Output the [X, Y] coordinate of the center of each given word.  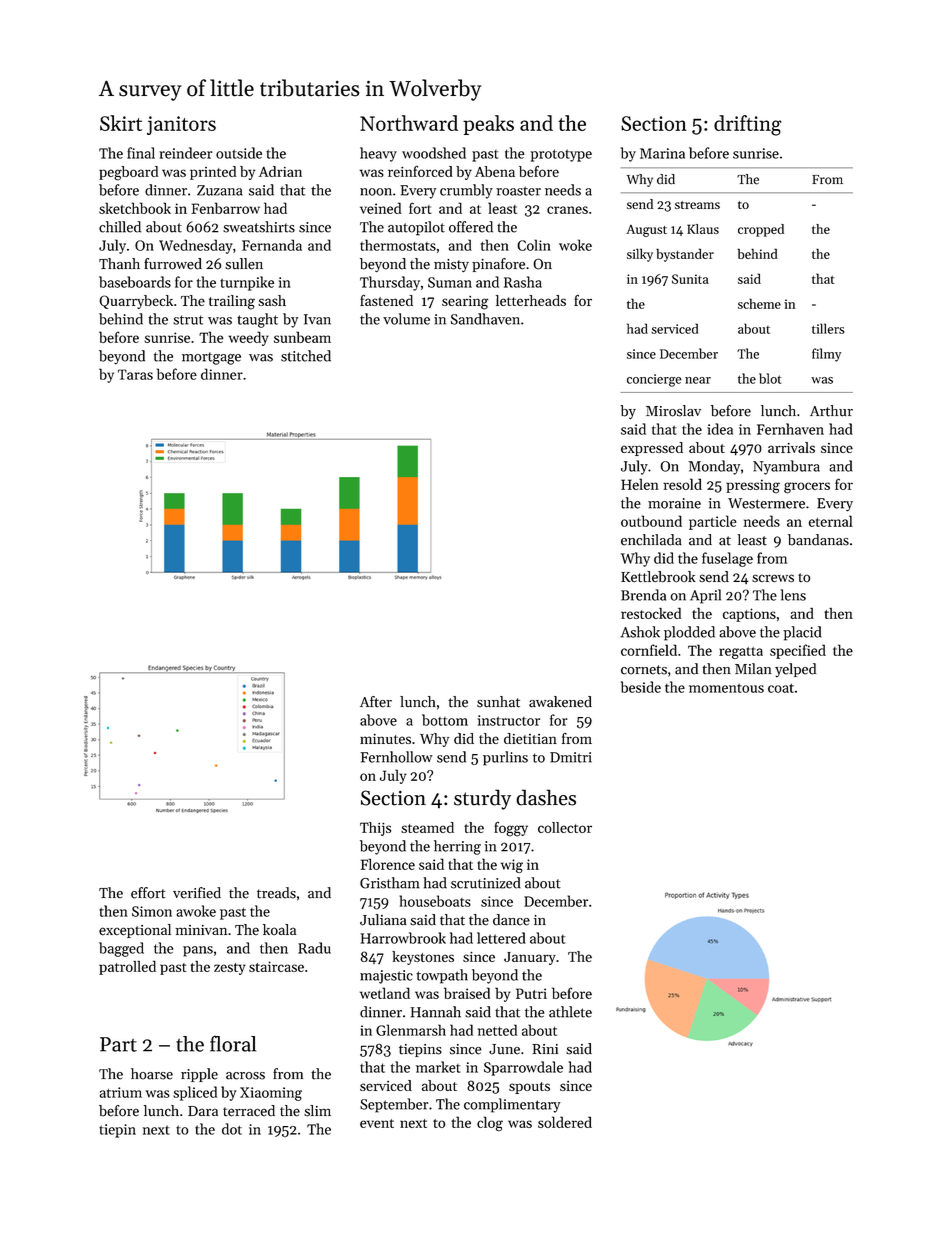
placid [802, 633]
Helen [640, 484]
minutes [385, 739]
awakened [560, 702]
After [376, 702]
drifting [748, 125]
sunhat [498, 702]
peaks [488, 125]
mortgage [211, 358]
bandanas [818, 540]
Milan [753, 669]
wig [512, 866]
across [245, 1076]
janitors [181, 125]
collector [565, 827]
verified [197, 893]
